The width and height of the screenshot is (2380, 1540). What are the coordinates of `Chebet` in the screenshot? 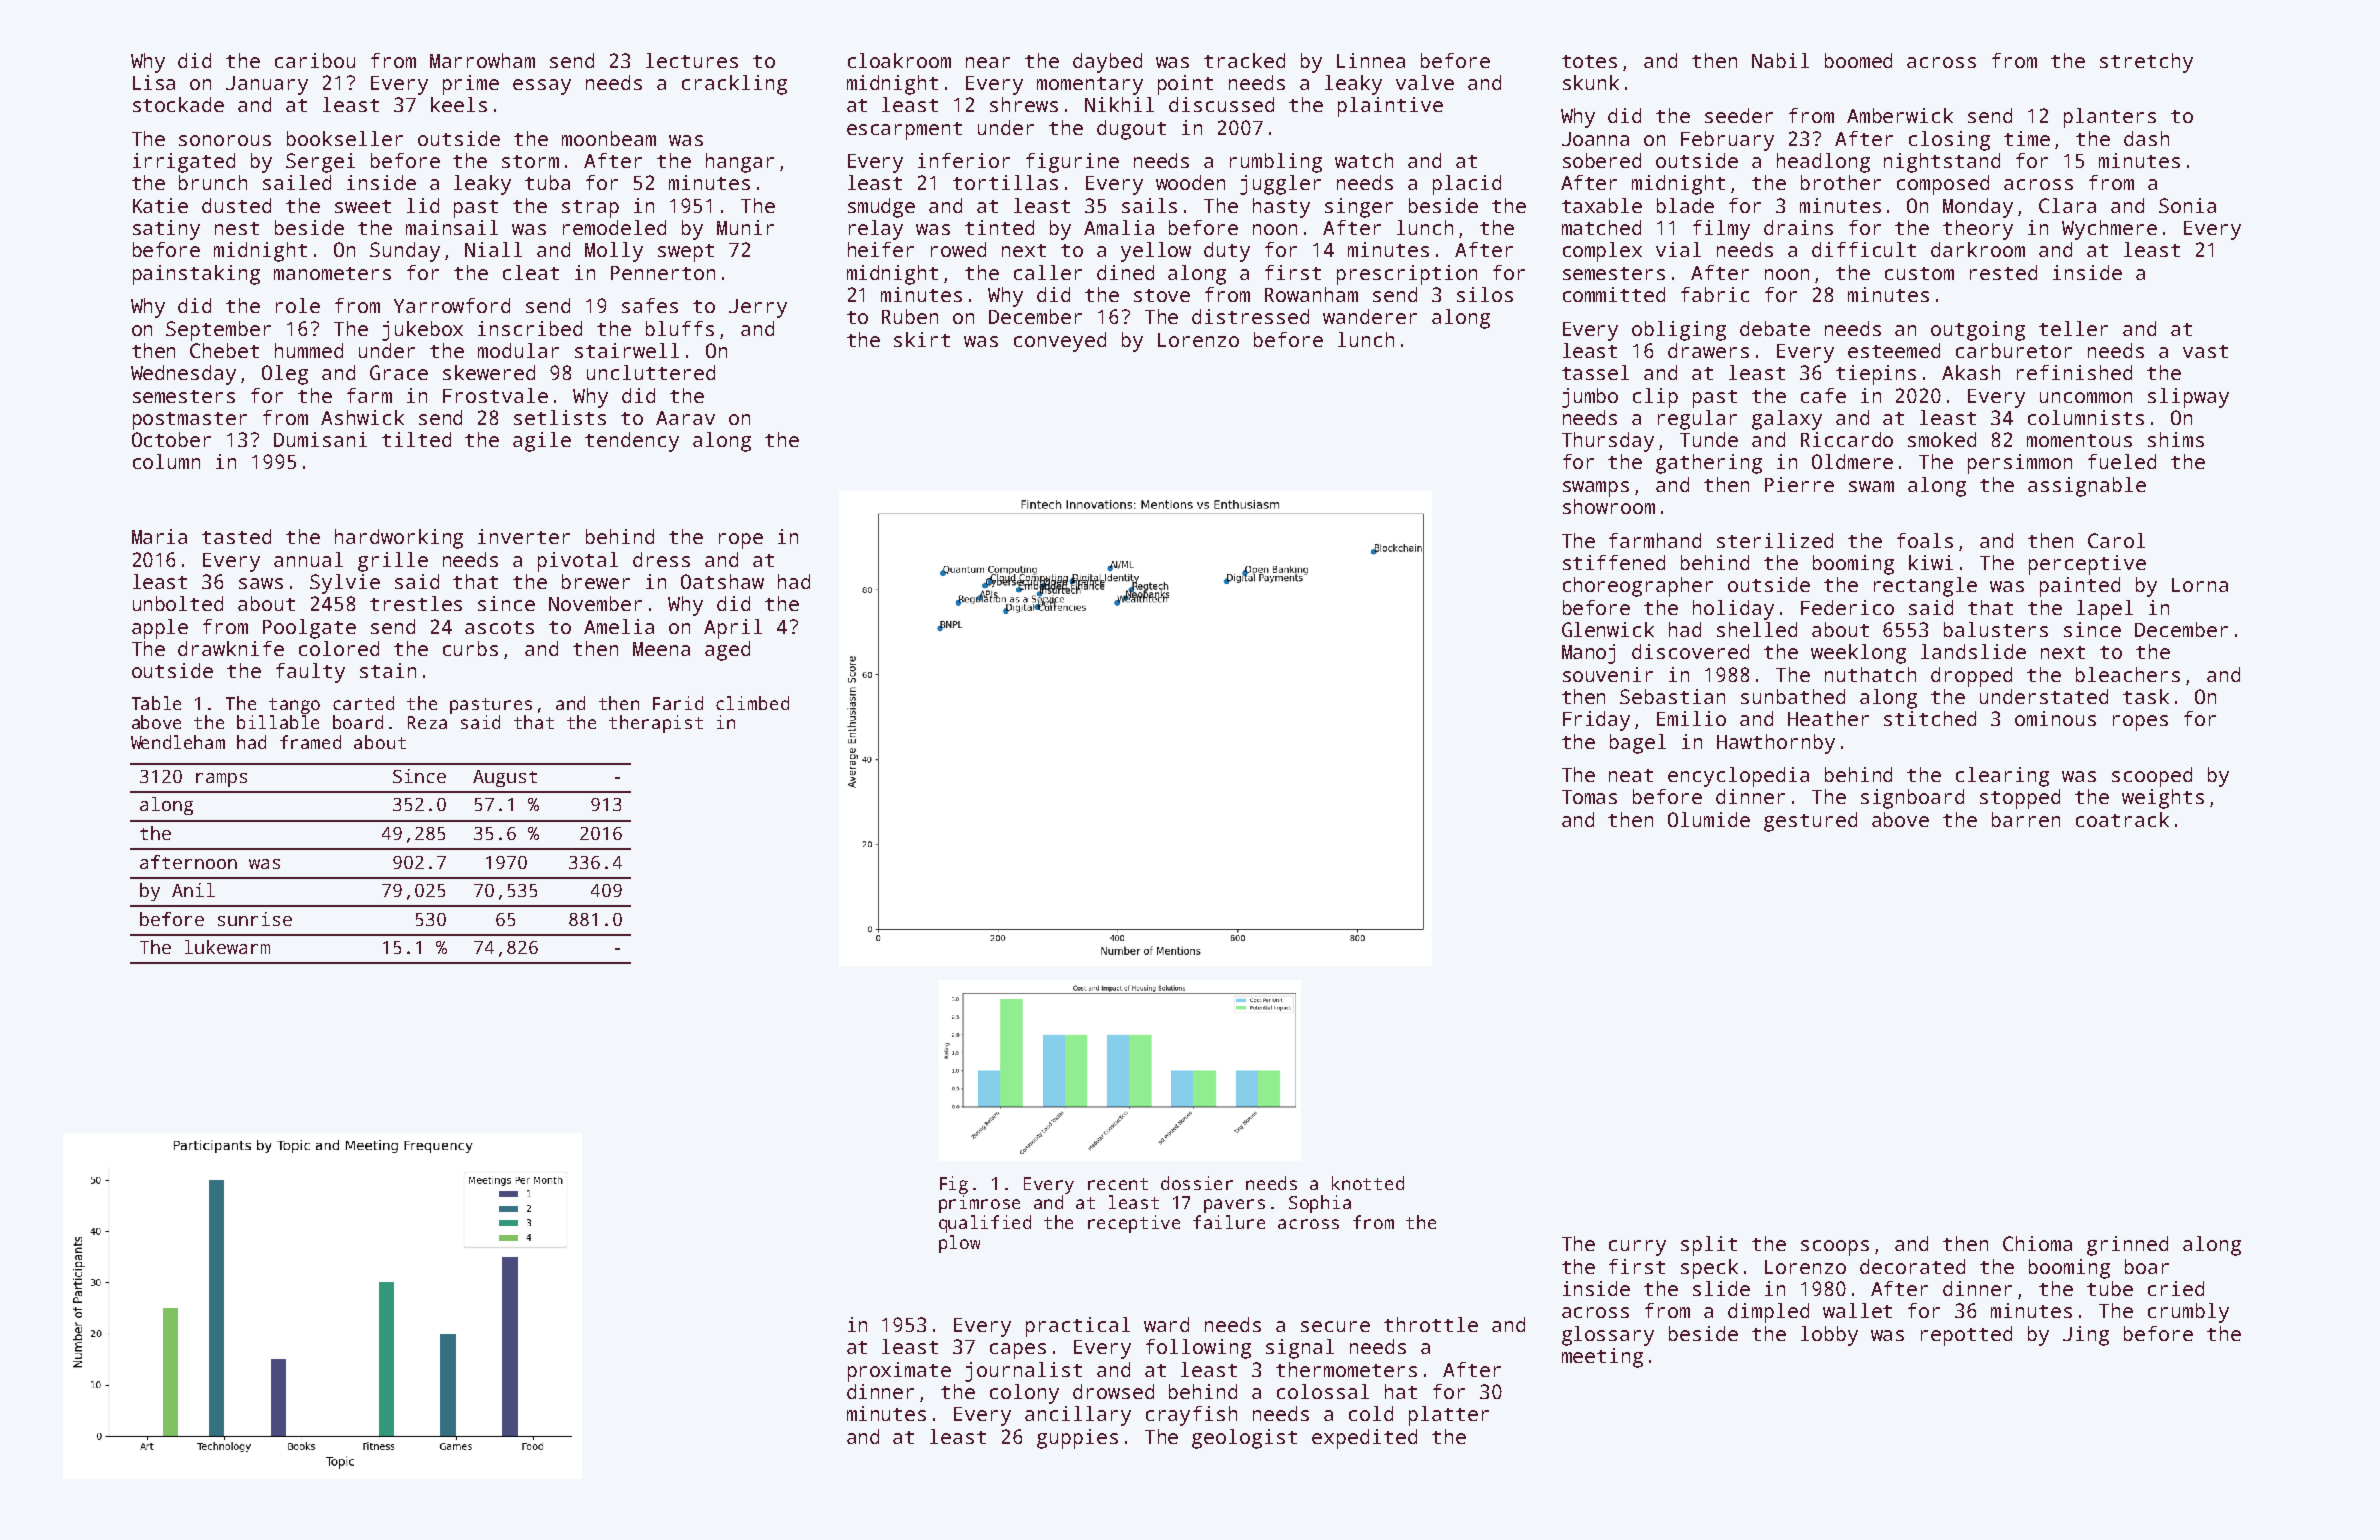 It's located at (224, 350).
